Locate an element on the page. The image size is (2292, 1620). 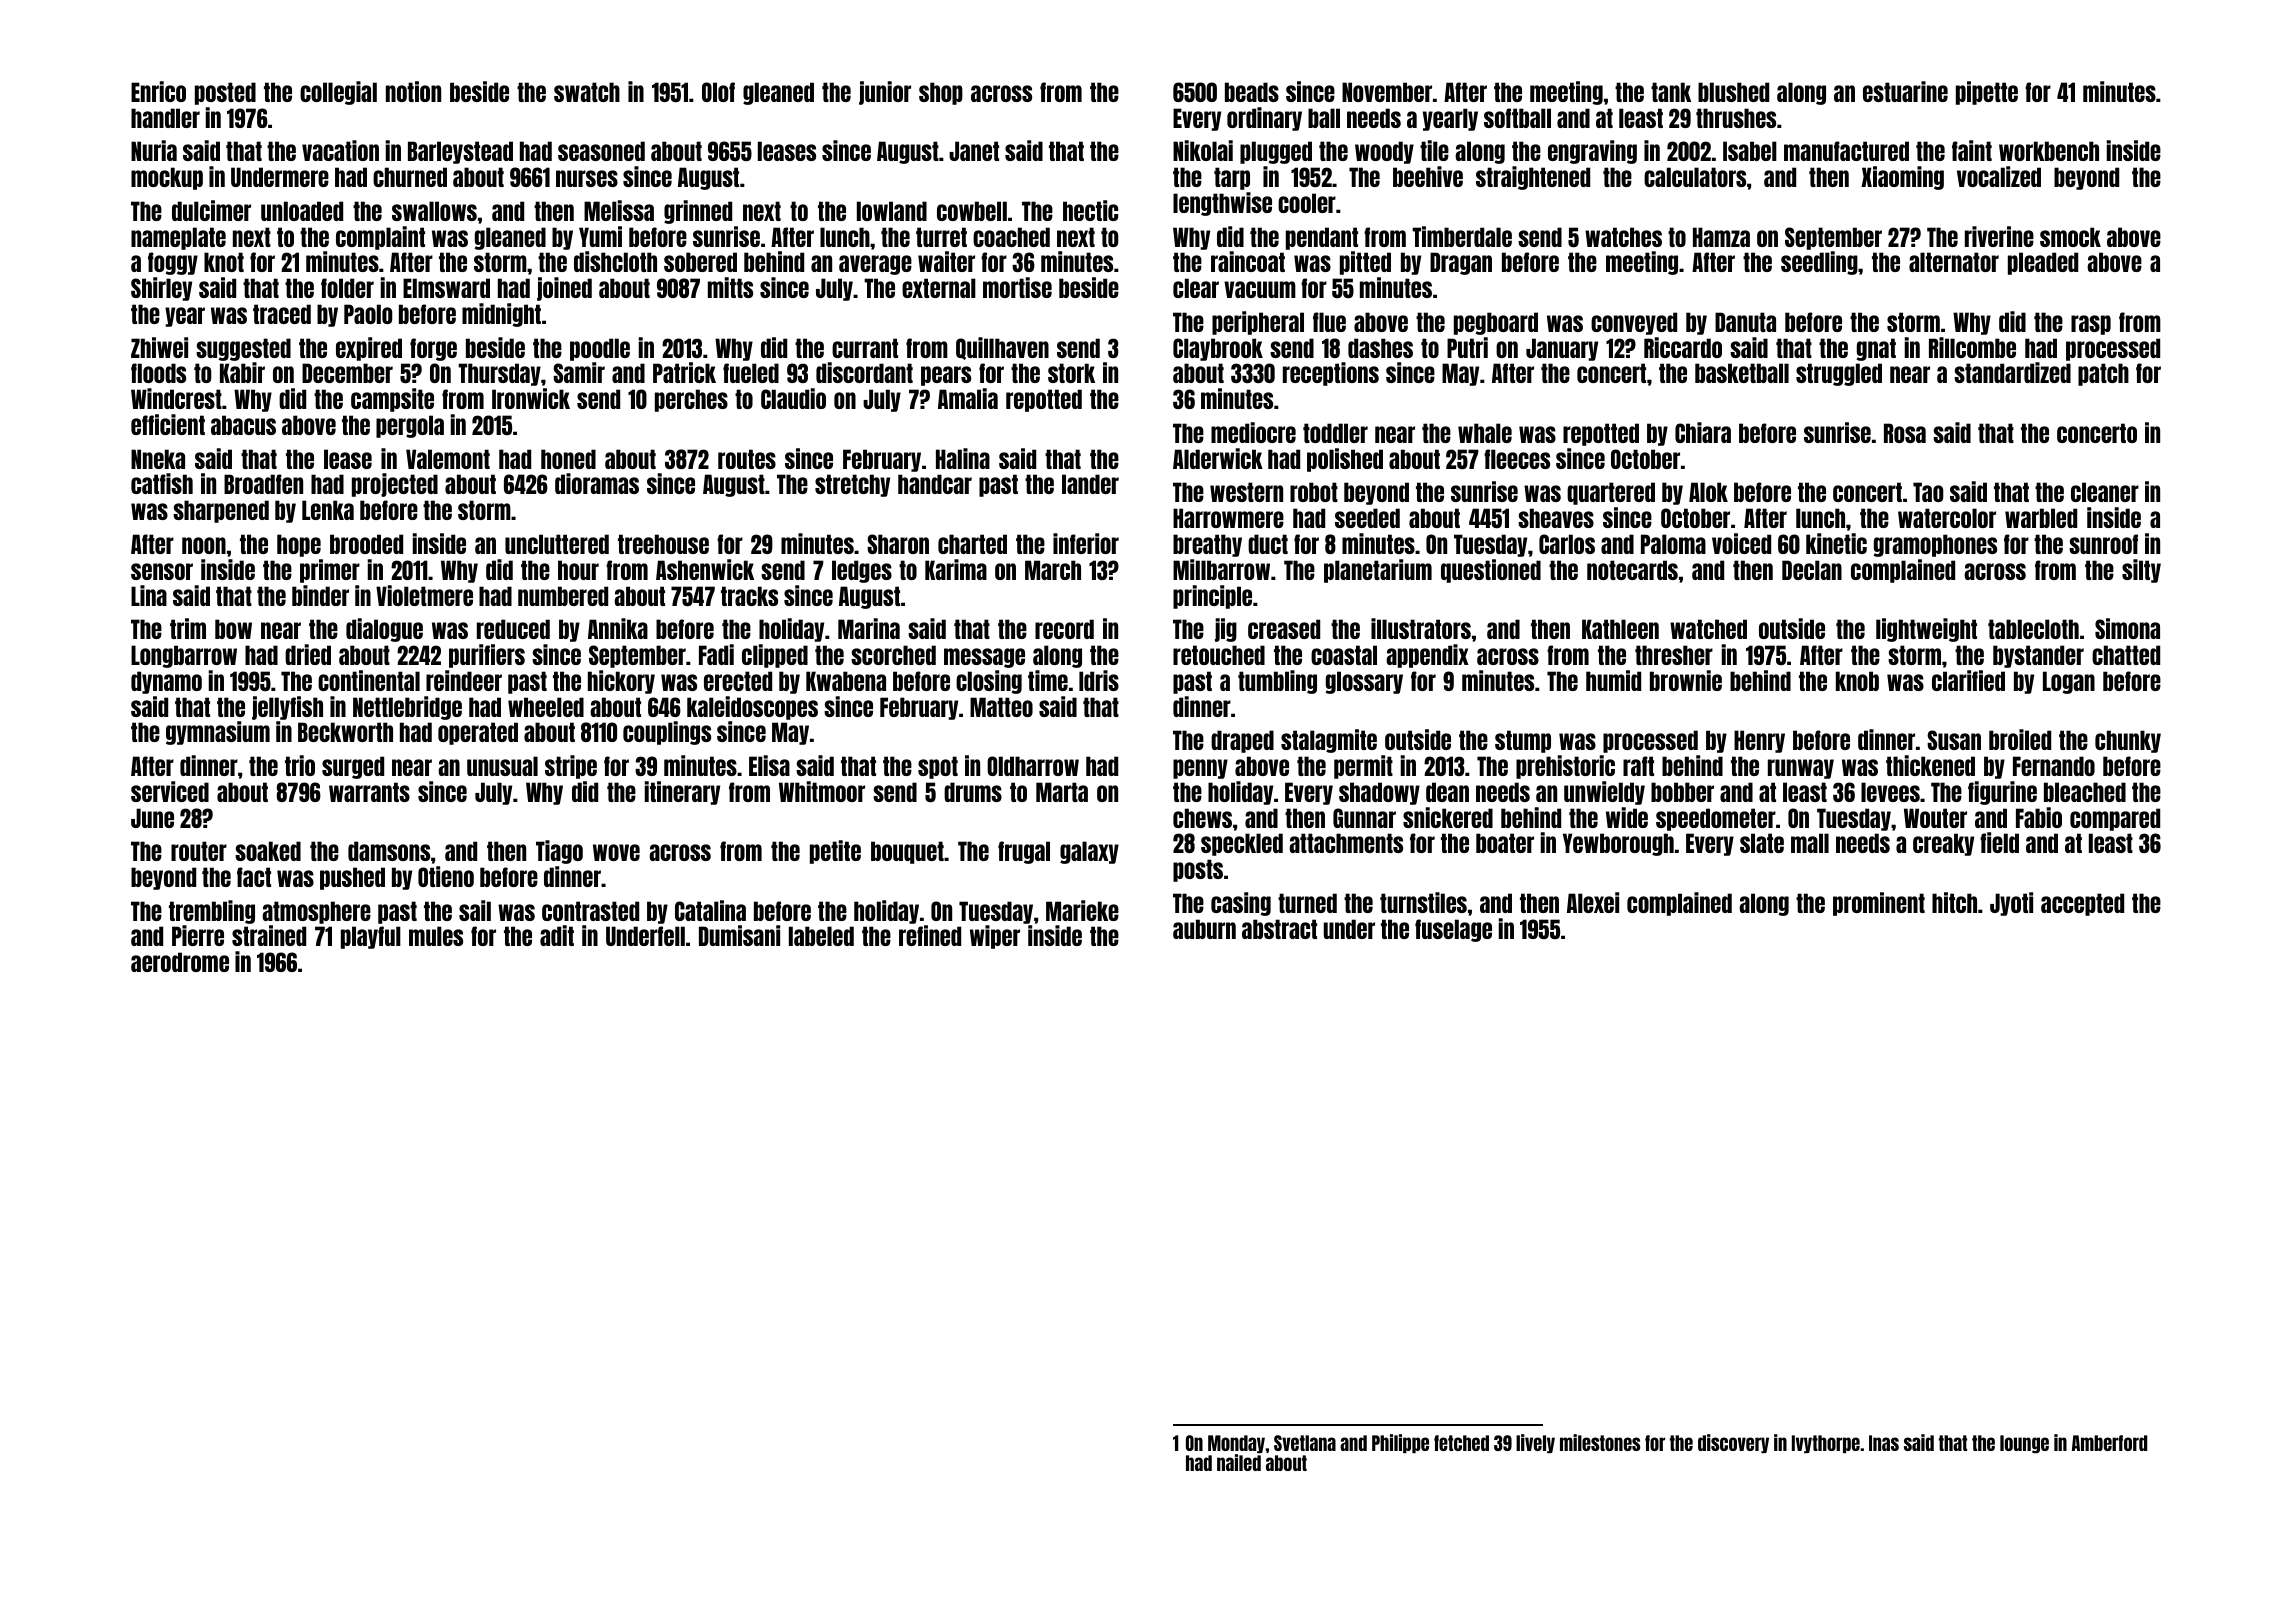
posted is located at coordinates (225, 93).
